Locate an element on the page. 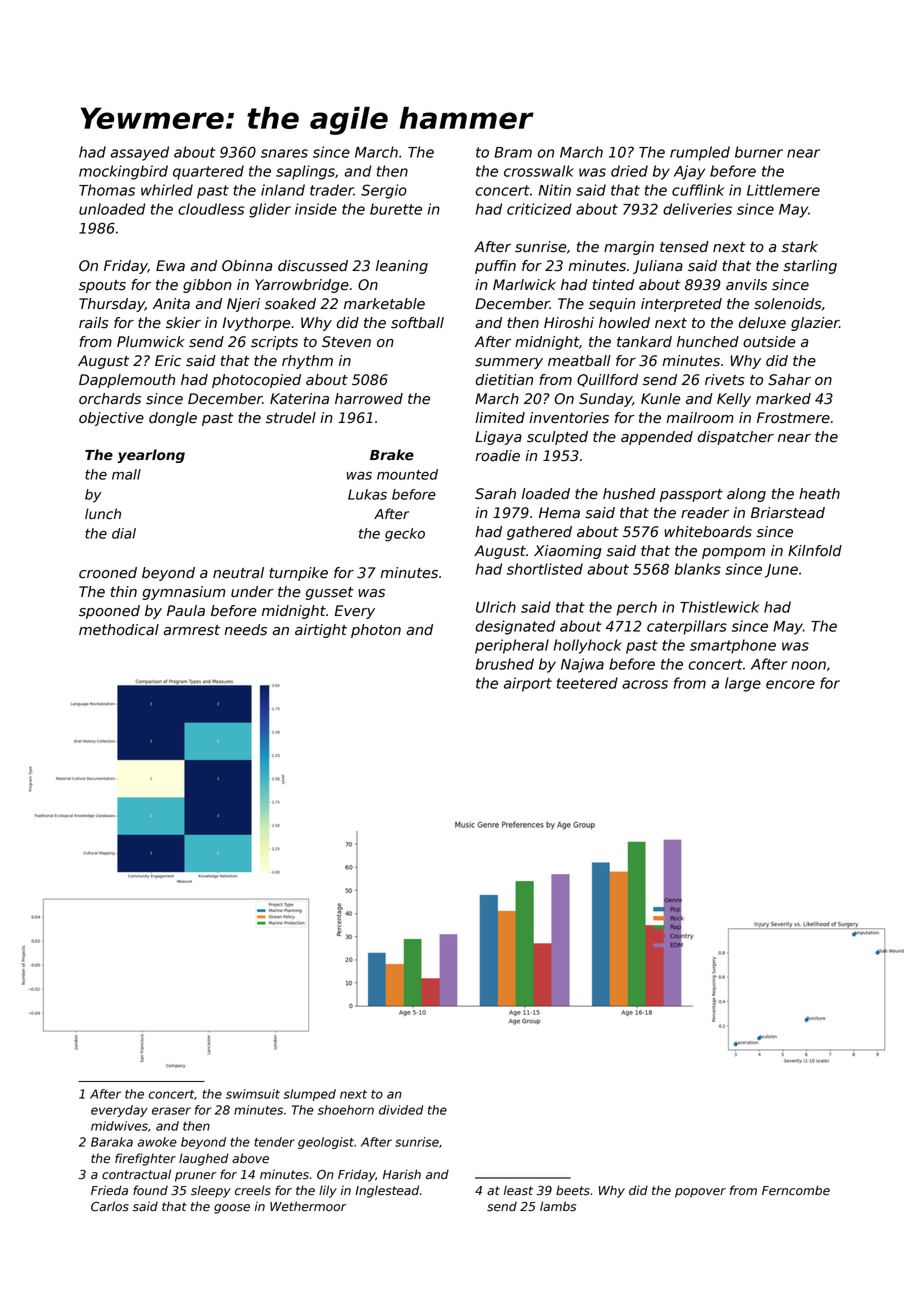 The width and height of the document is (924, 1308). rivets is located at coordinates (725, 380).
